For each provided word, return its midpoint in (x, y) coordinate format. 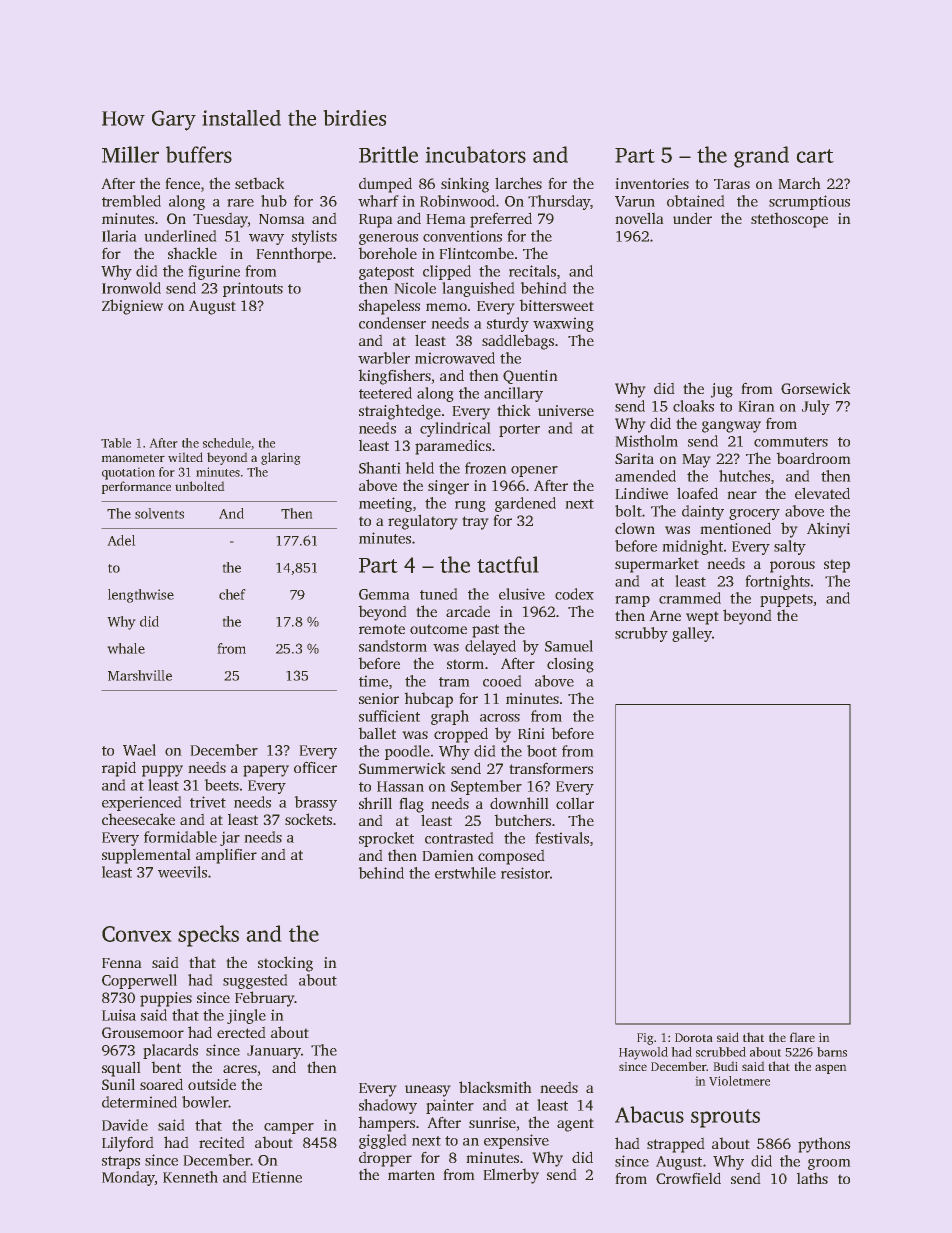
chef (232, 594)
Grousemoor (143, 1032)
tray (475, 523)
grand (761, 157)
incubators (475, 154)
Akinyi (828, 530)
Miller (130, 154)
